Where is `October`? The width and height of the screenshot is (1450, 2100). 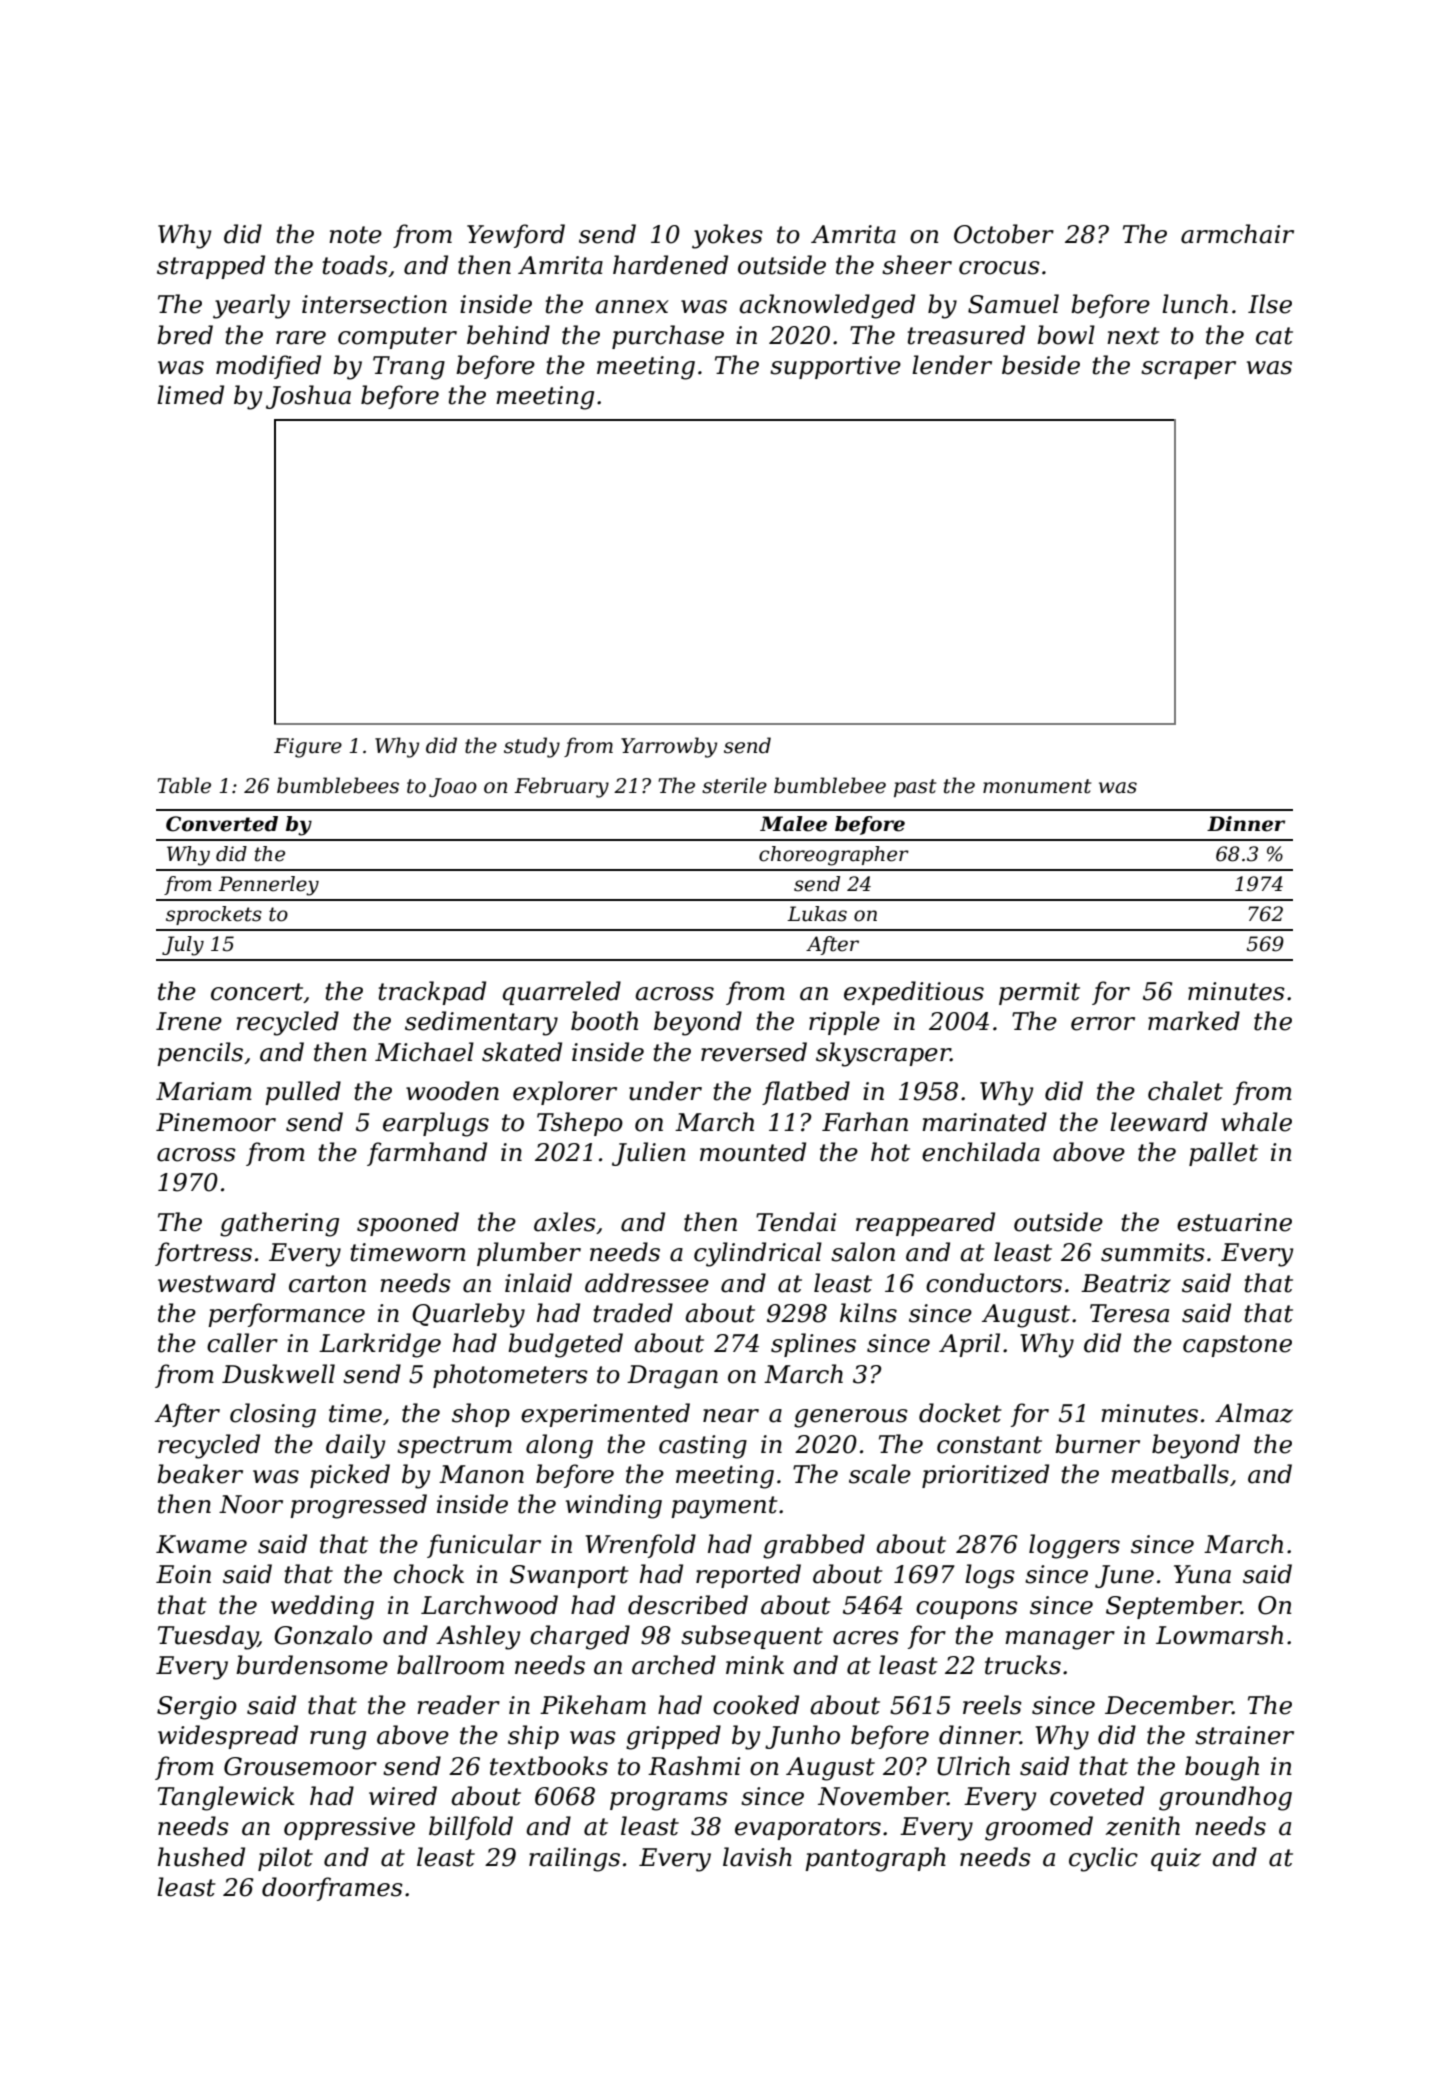
October is located at coordinates (1004, 234).
